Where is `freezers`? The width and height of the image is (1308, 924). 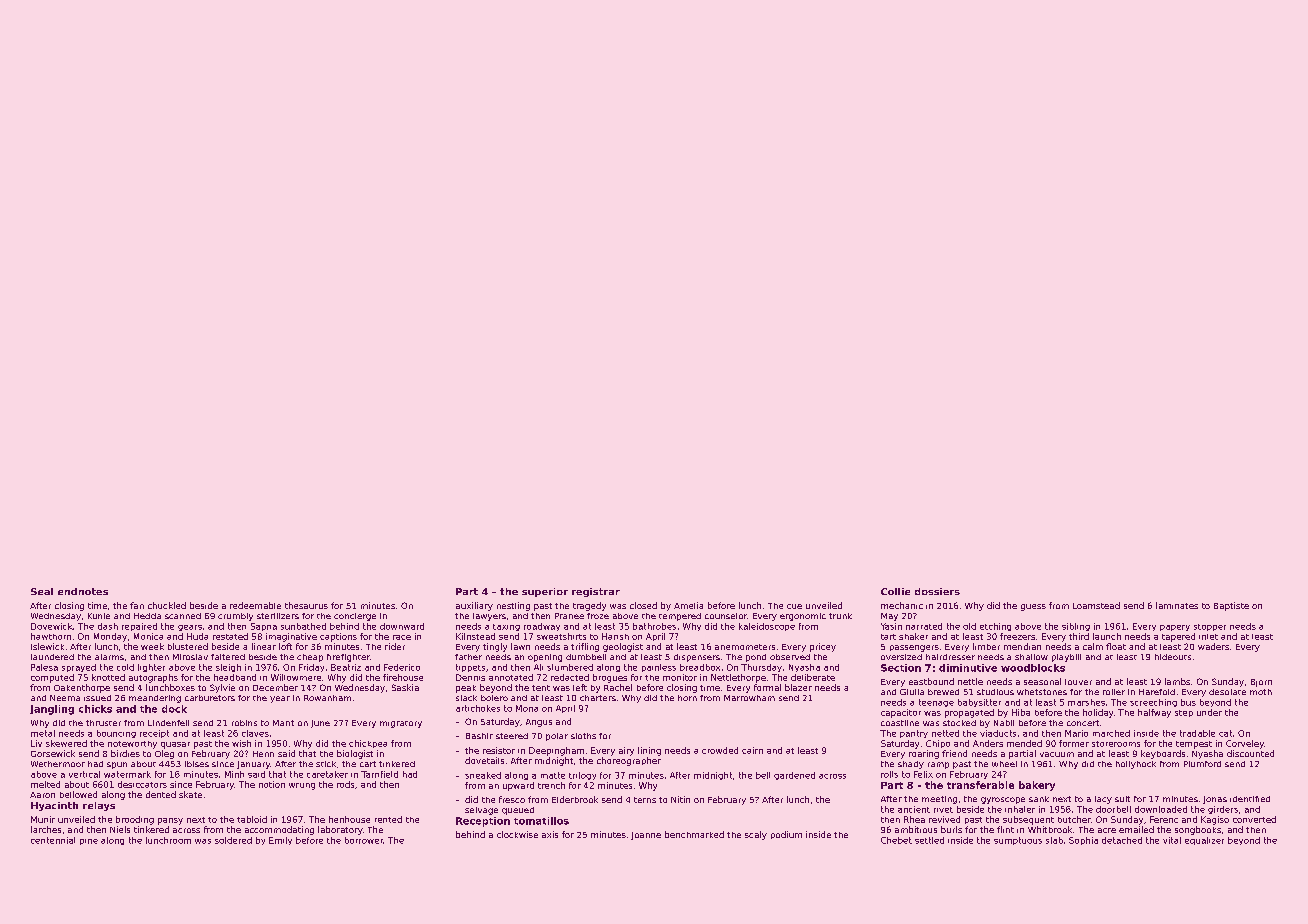
freezers is located at coordinates (1017, 636).
